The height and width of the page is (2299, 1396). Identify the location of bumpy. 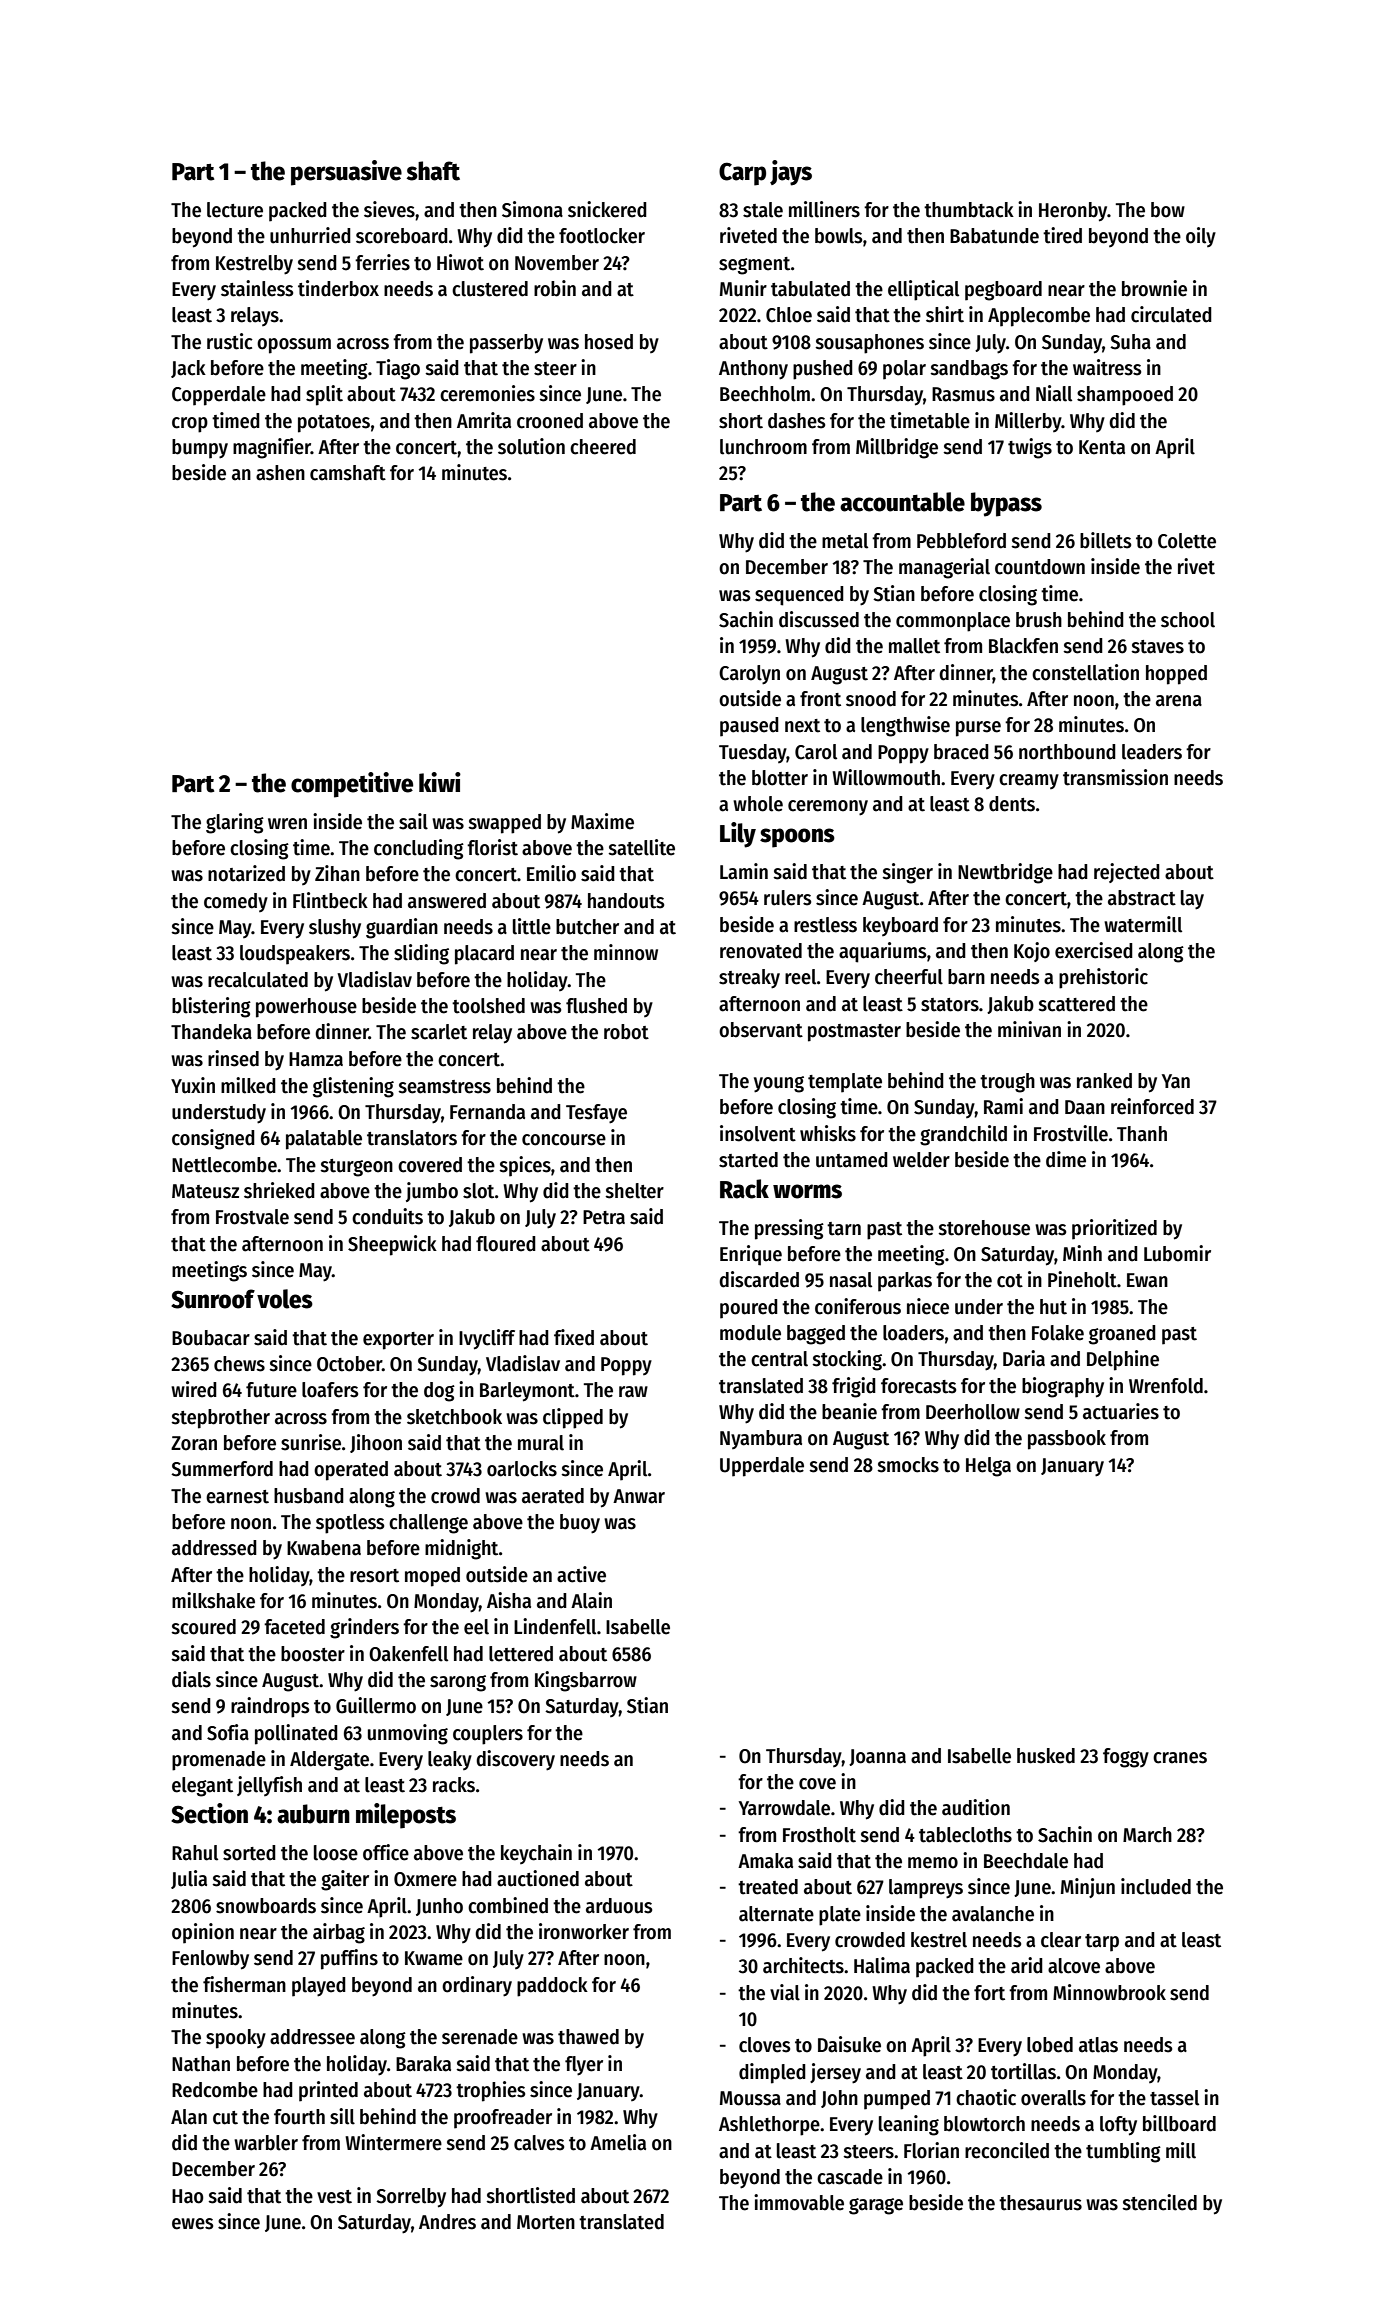
(200, 449).
